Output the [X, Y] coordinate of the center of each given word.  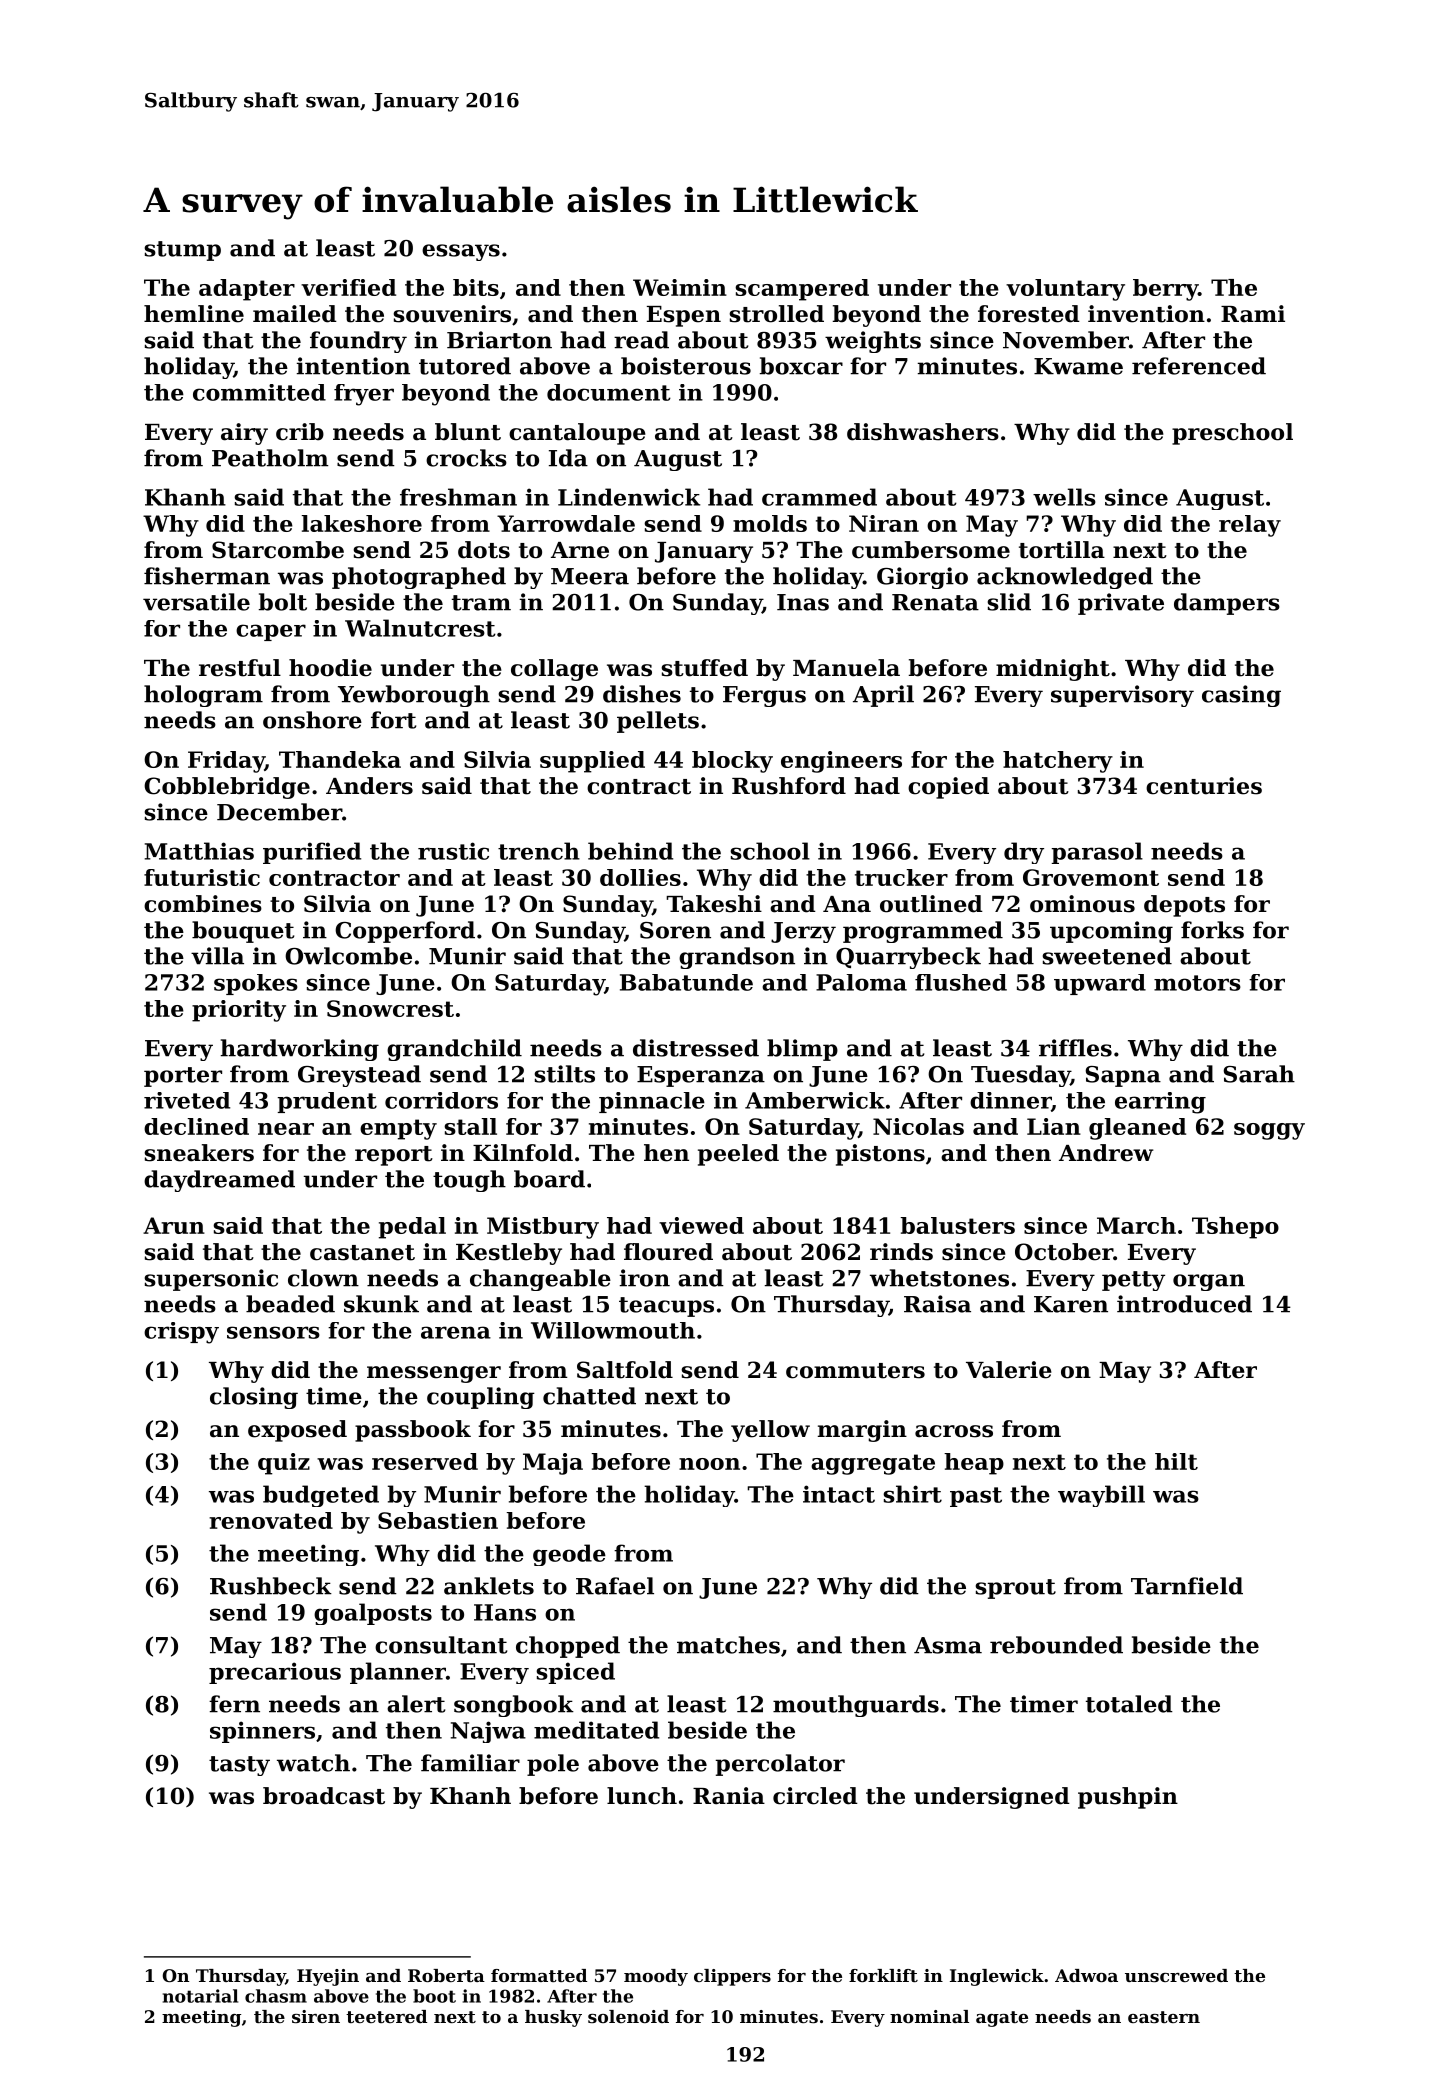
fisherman [207, 576]
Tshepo [1235, 1228]
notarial [200, 1996]
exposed [297, 1431]
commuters [855, 1371]
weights [873, 342]
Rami [1253, 314]
